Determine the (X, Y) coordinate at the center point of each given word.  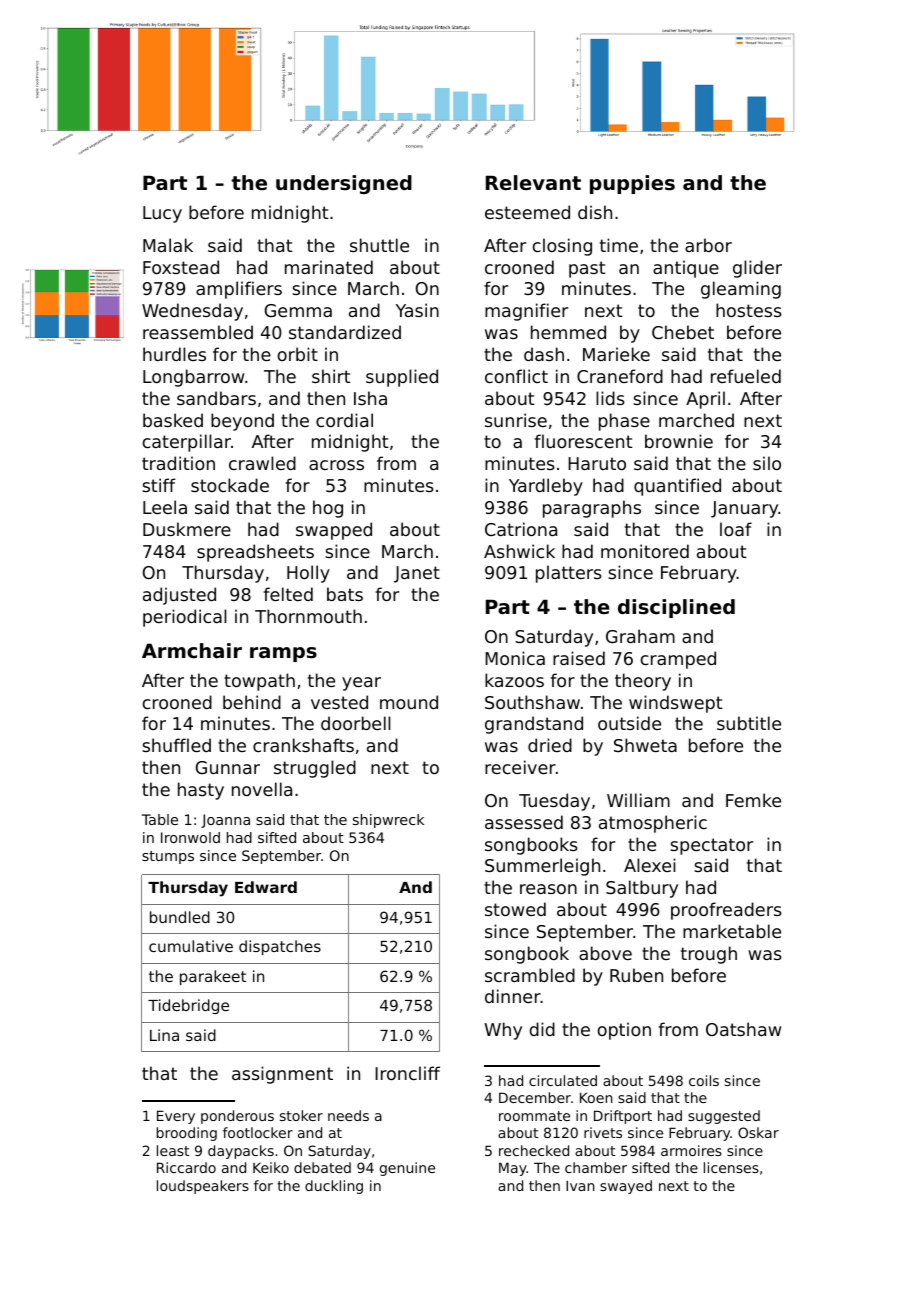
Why (503, 1031)
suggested (724, 1117)
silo (767, 463)
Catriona (521, 529)
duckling (334, 1187)
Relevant (533, 183)
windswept (675, 704)
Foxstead (181, 267)
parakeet (213, 977)
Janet (417, 574)
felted (288, 594)
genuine (407, 1169)
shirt (331, 376)
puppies (632, 184)
